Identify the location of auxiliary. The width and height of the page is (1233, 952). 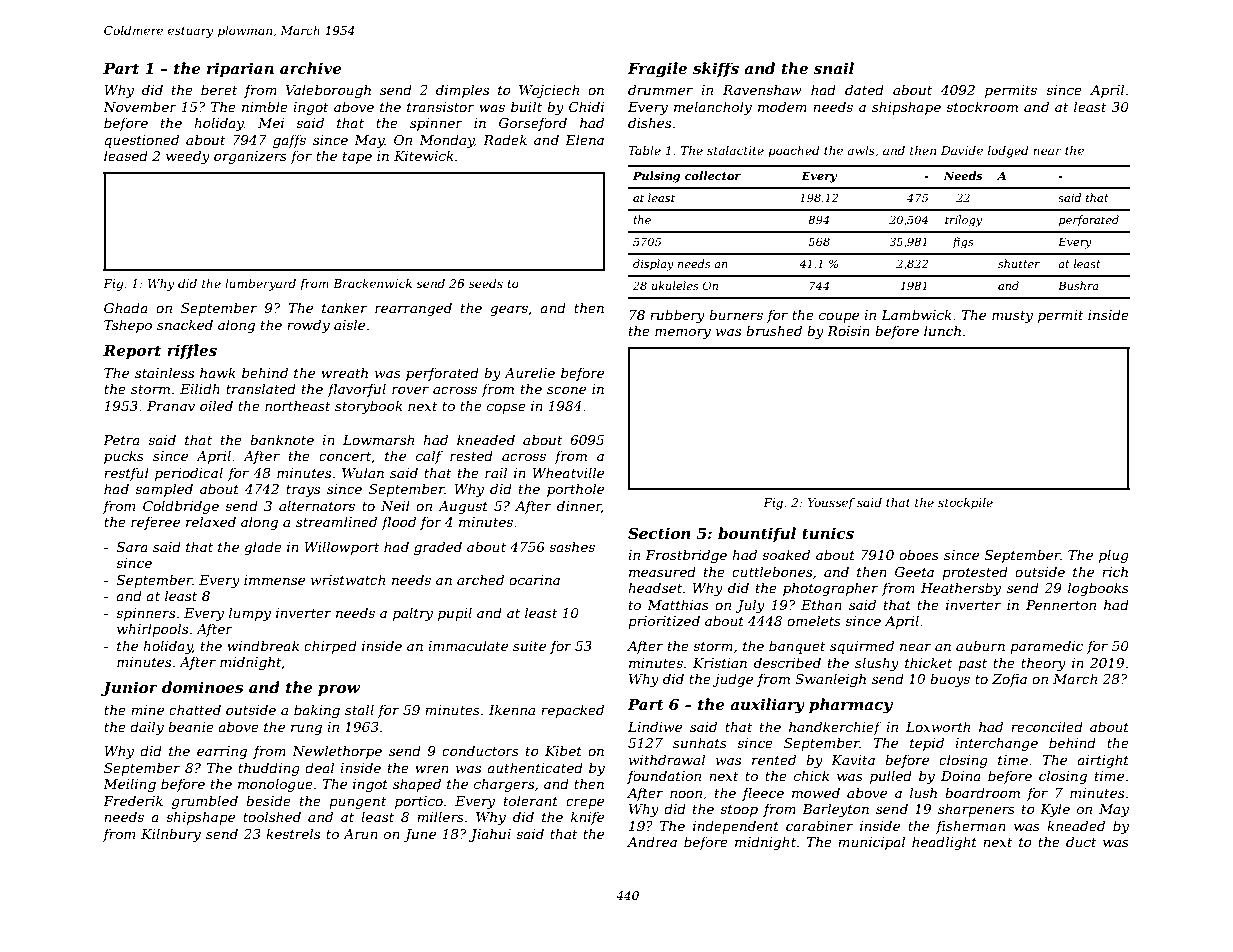
(767, 706).
